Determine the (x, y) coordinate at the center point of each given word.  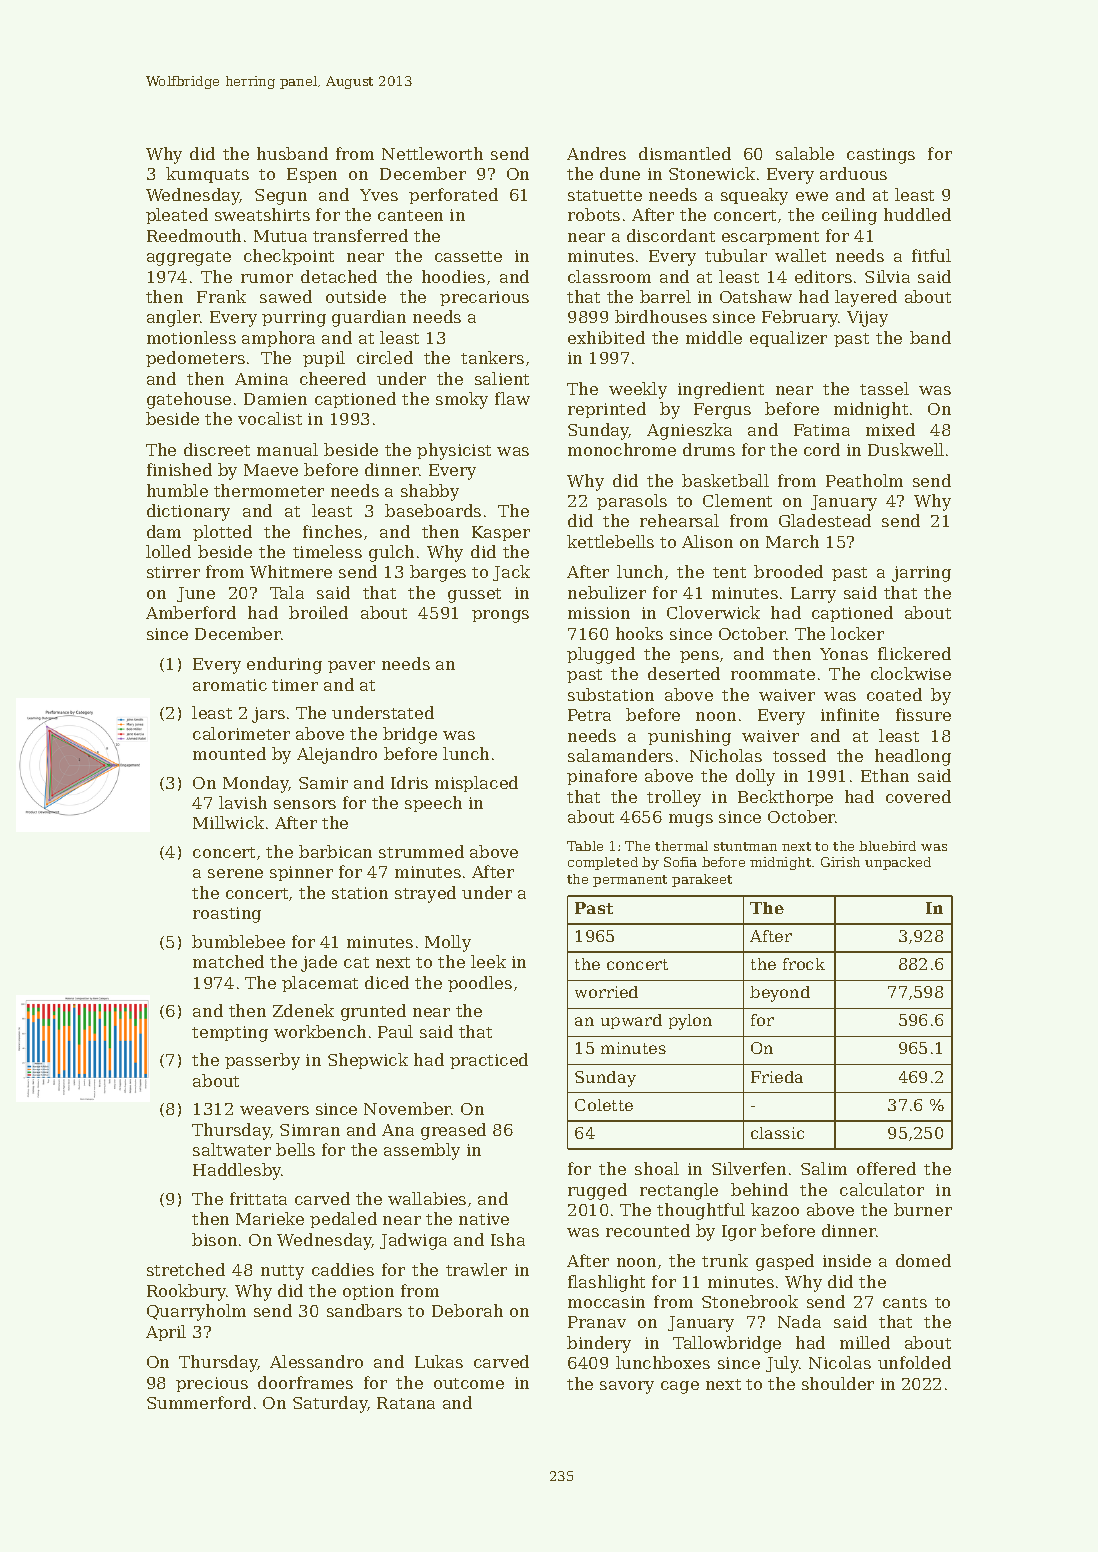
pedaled (343, 1220)
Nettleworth (432, 153)
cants (905, 1302)
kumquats (207, 175)
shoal (657, 1168)
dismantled (685, 153)
